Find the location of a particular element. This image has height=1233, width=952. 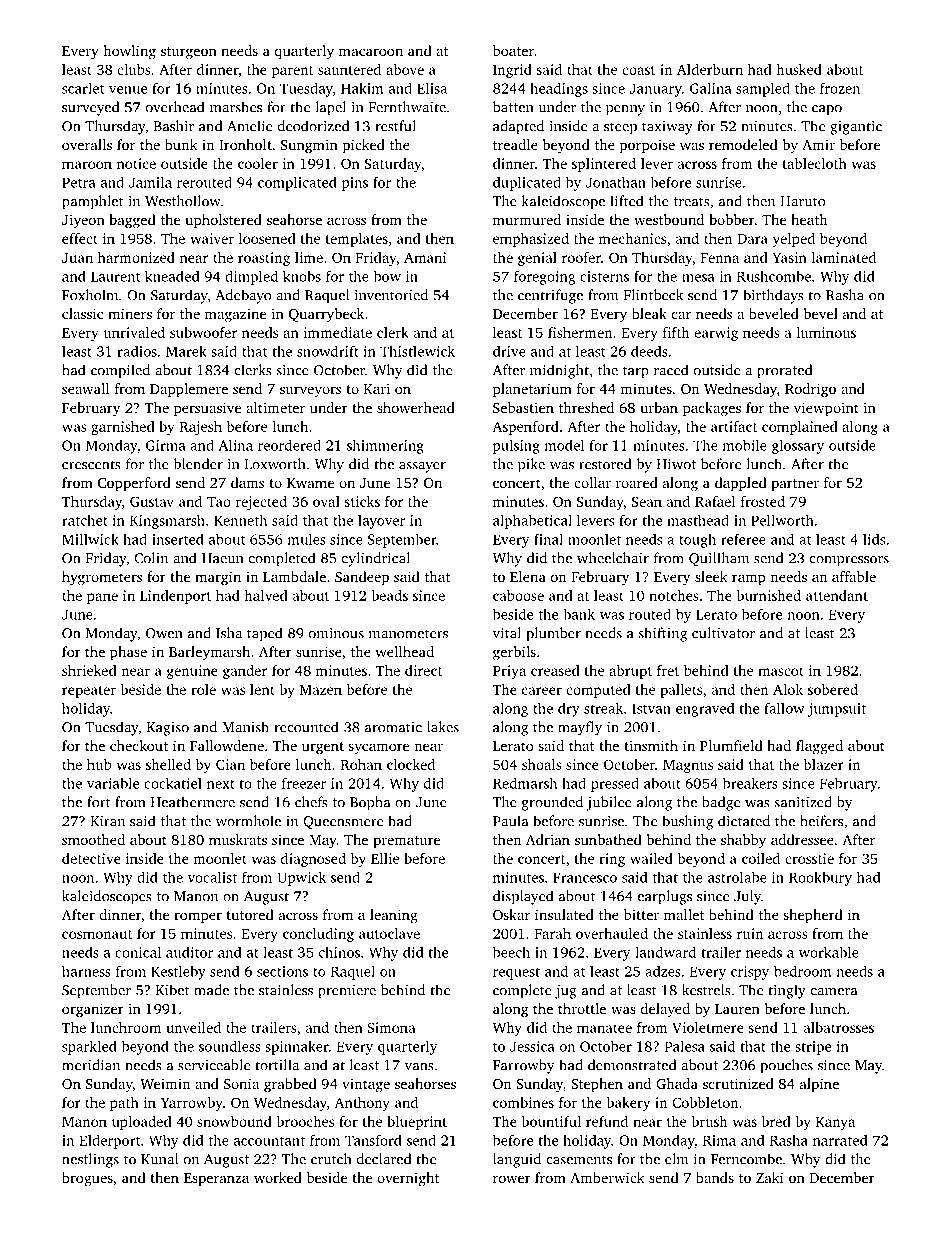

muskrats is located at coordinates (238, 839).
